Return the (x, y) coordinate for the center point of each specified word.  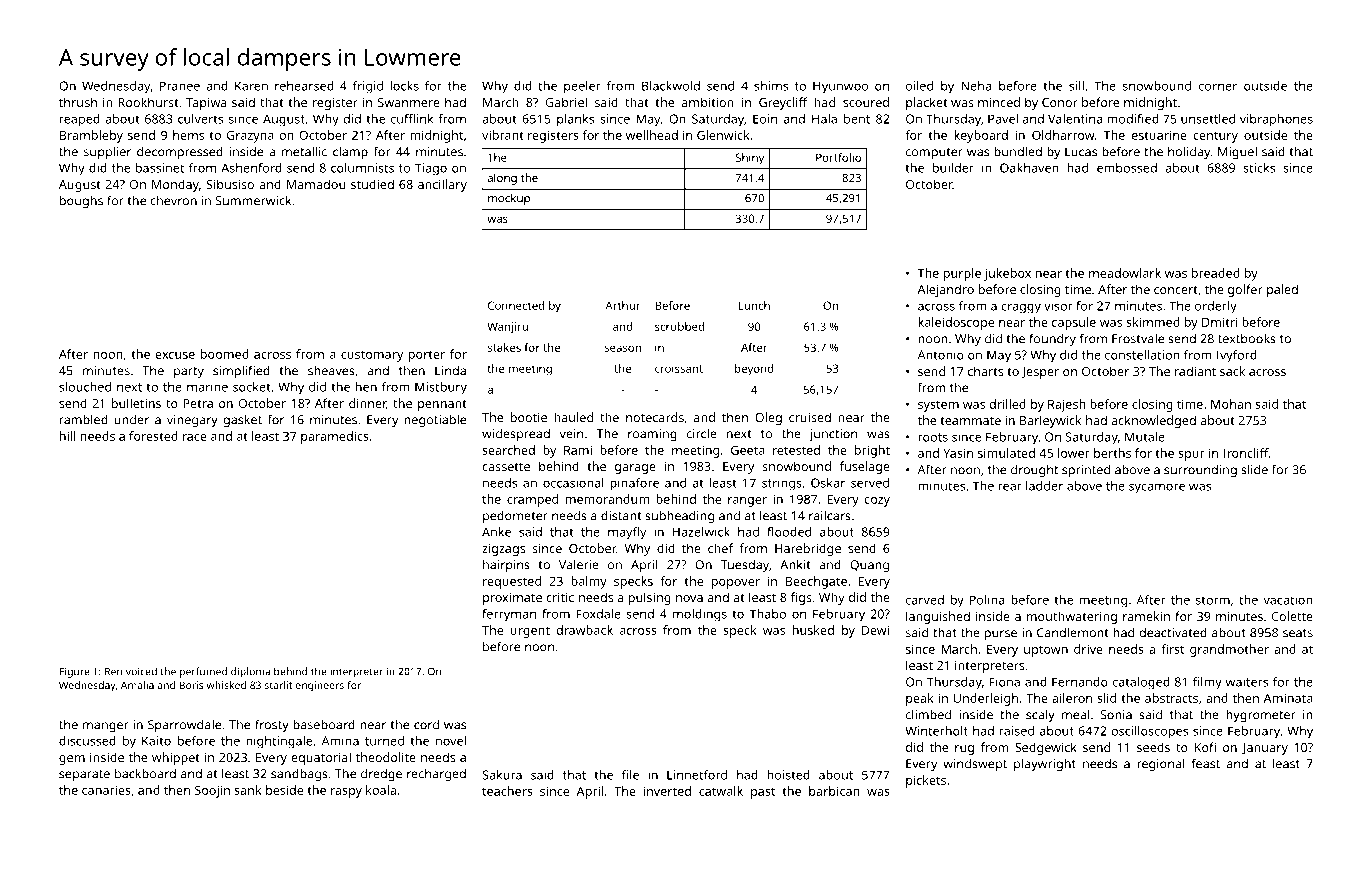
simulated (1006, 453)
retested (796, 450)
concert (1176, 290)
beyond (754, 370)
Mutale (1145, 437)
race (195, 437)
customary (372, 356)
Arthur (622, 305)
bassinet (160, 168)
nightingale (279, 742)
